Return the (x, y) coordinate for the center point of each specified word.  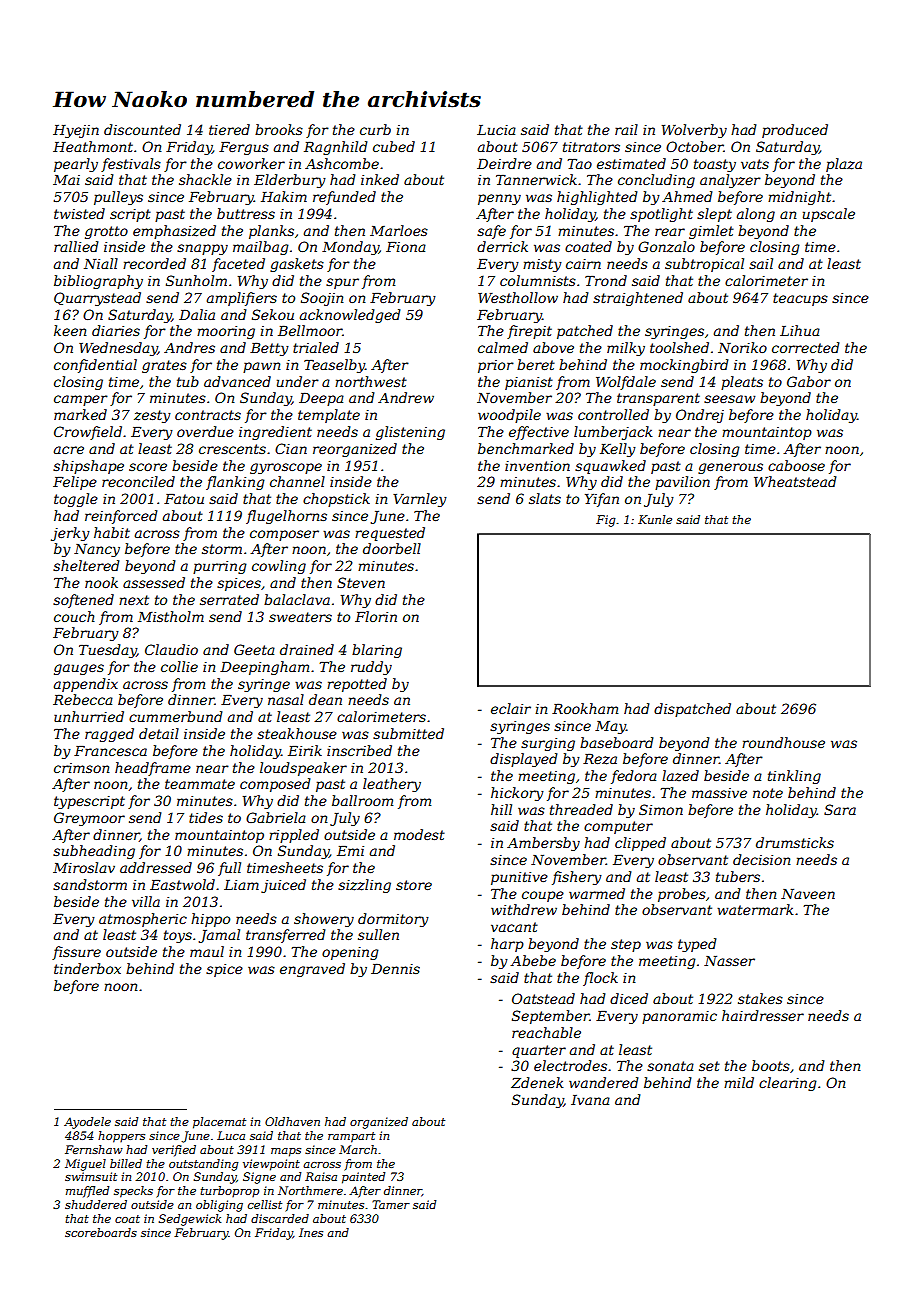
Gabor (809, 381)
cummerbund (176, 716)
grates (164, 366)
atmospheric (143, 920)
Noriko (742, 347)
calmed (503, 347)
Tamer (391, 1204)
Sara (840, 809)
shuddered (96, 1204)
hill (501, 809)
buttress (246, 213)
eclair (511, 708)
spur (342, 283)
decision (761, 859)
